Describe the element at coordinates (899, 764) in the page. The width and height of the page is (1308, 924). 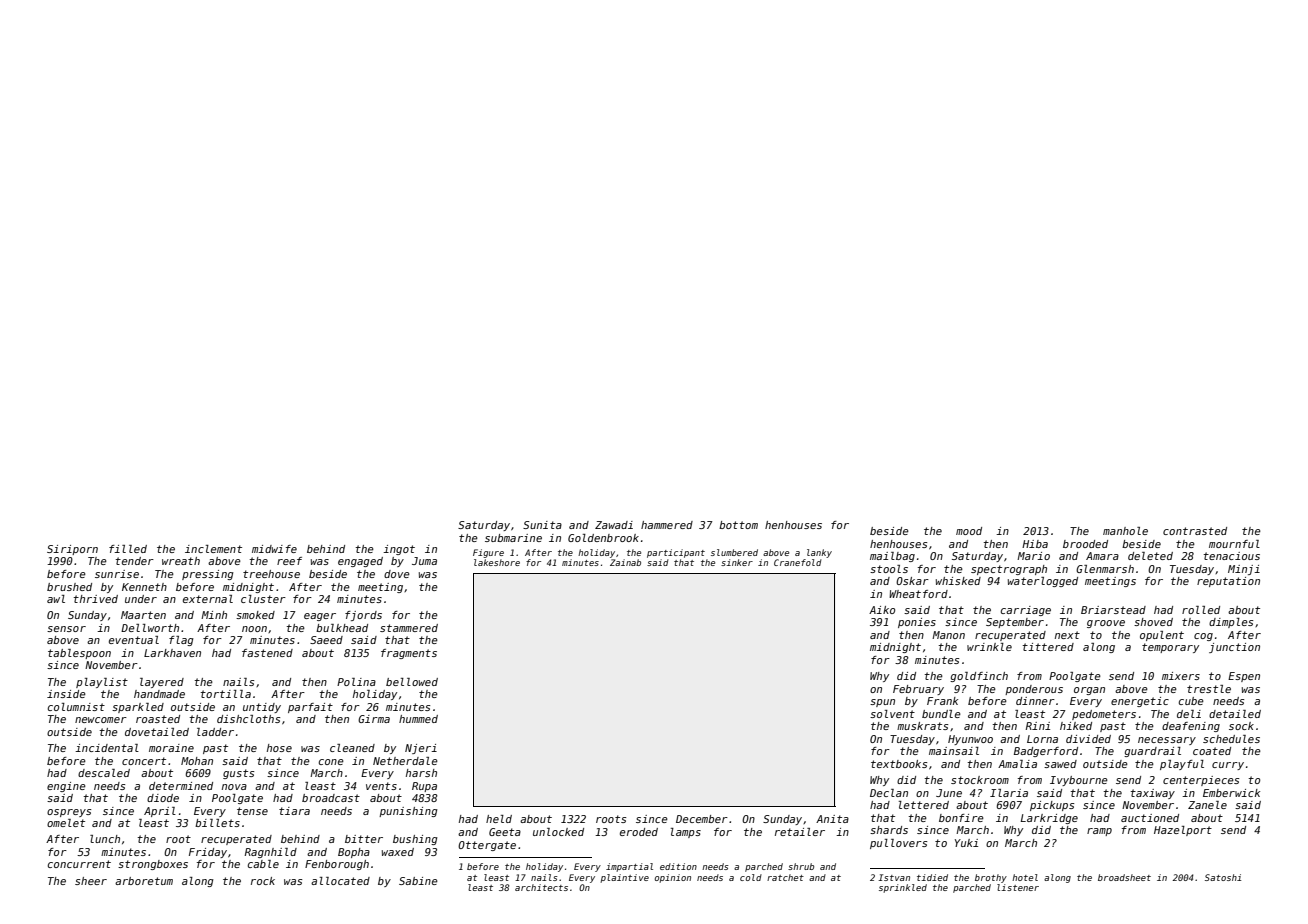
I see `textbooks` at that location.
